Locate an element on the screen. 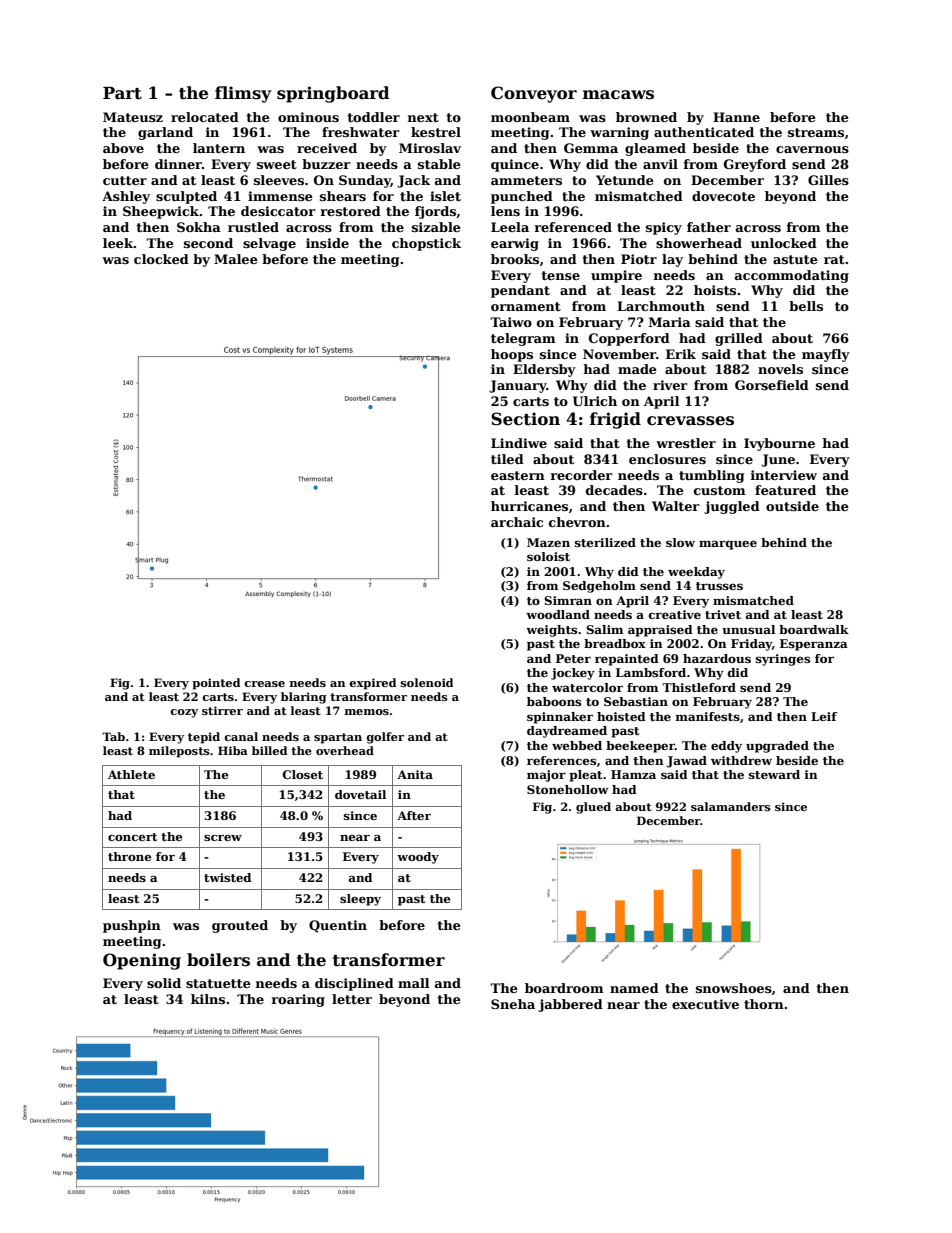 This screenshot has height=1233, width=952. umpire is located at coordinates (616, 276).
